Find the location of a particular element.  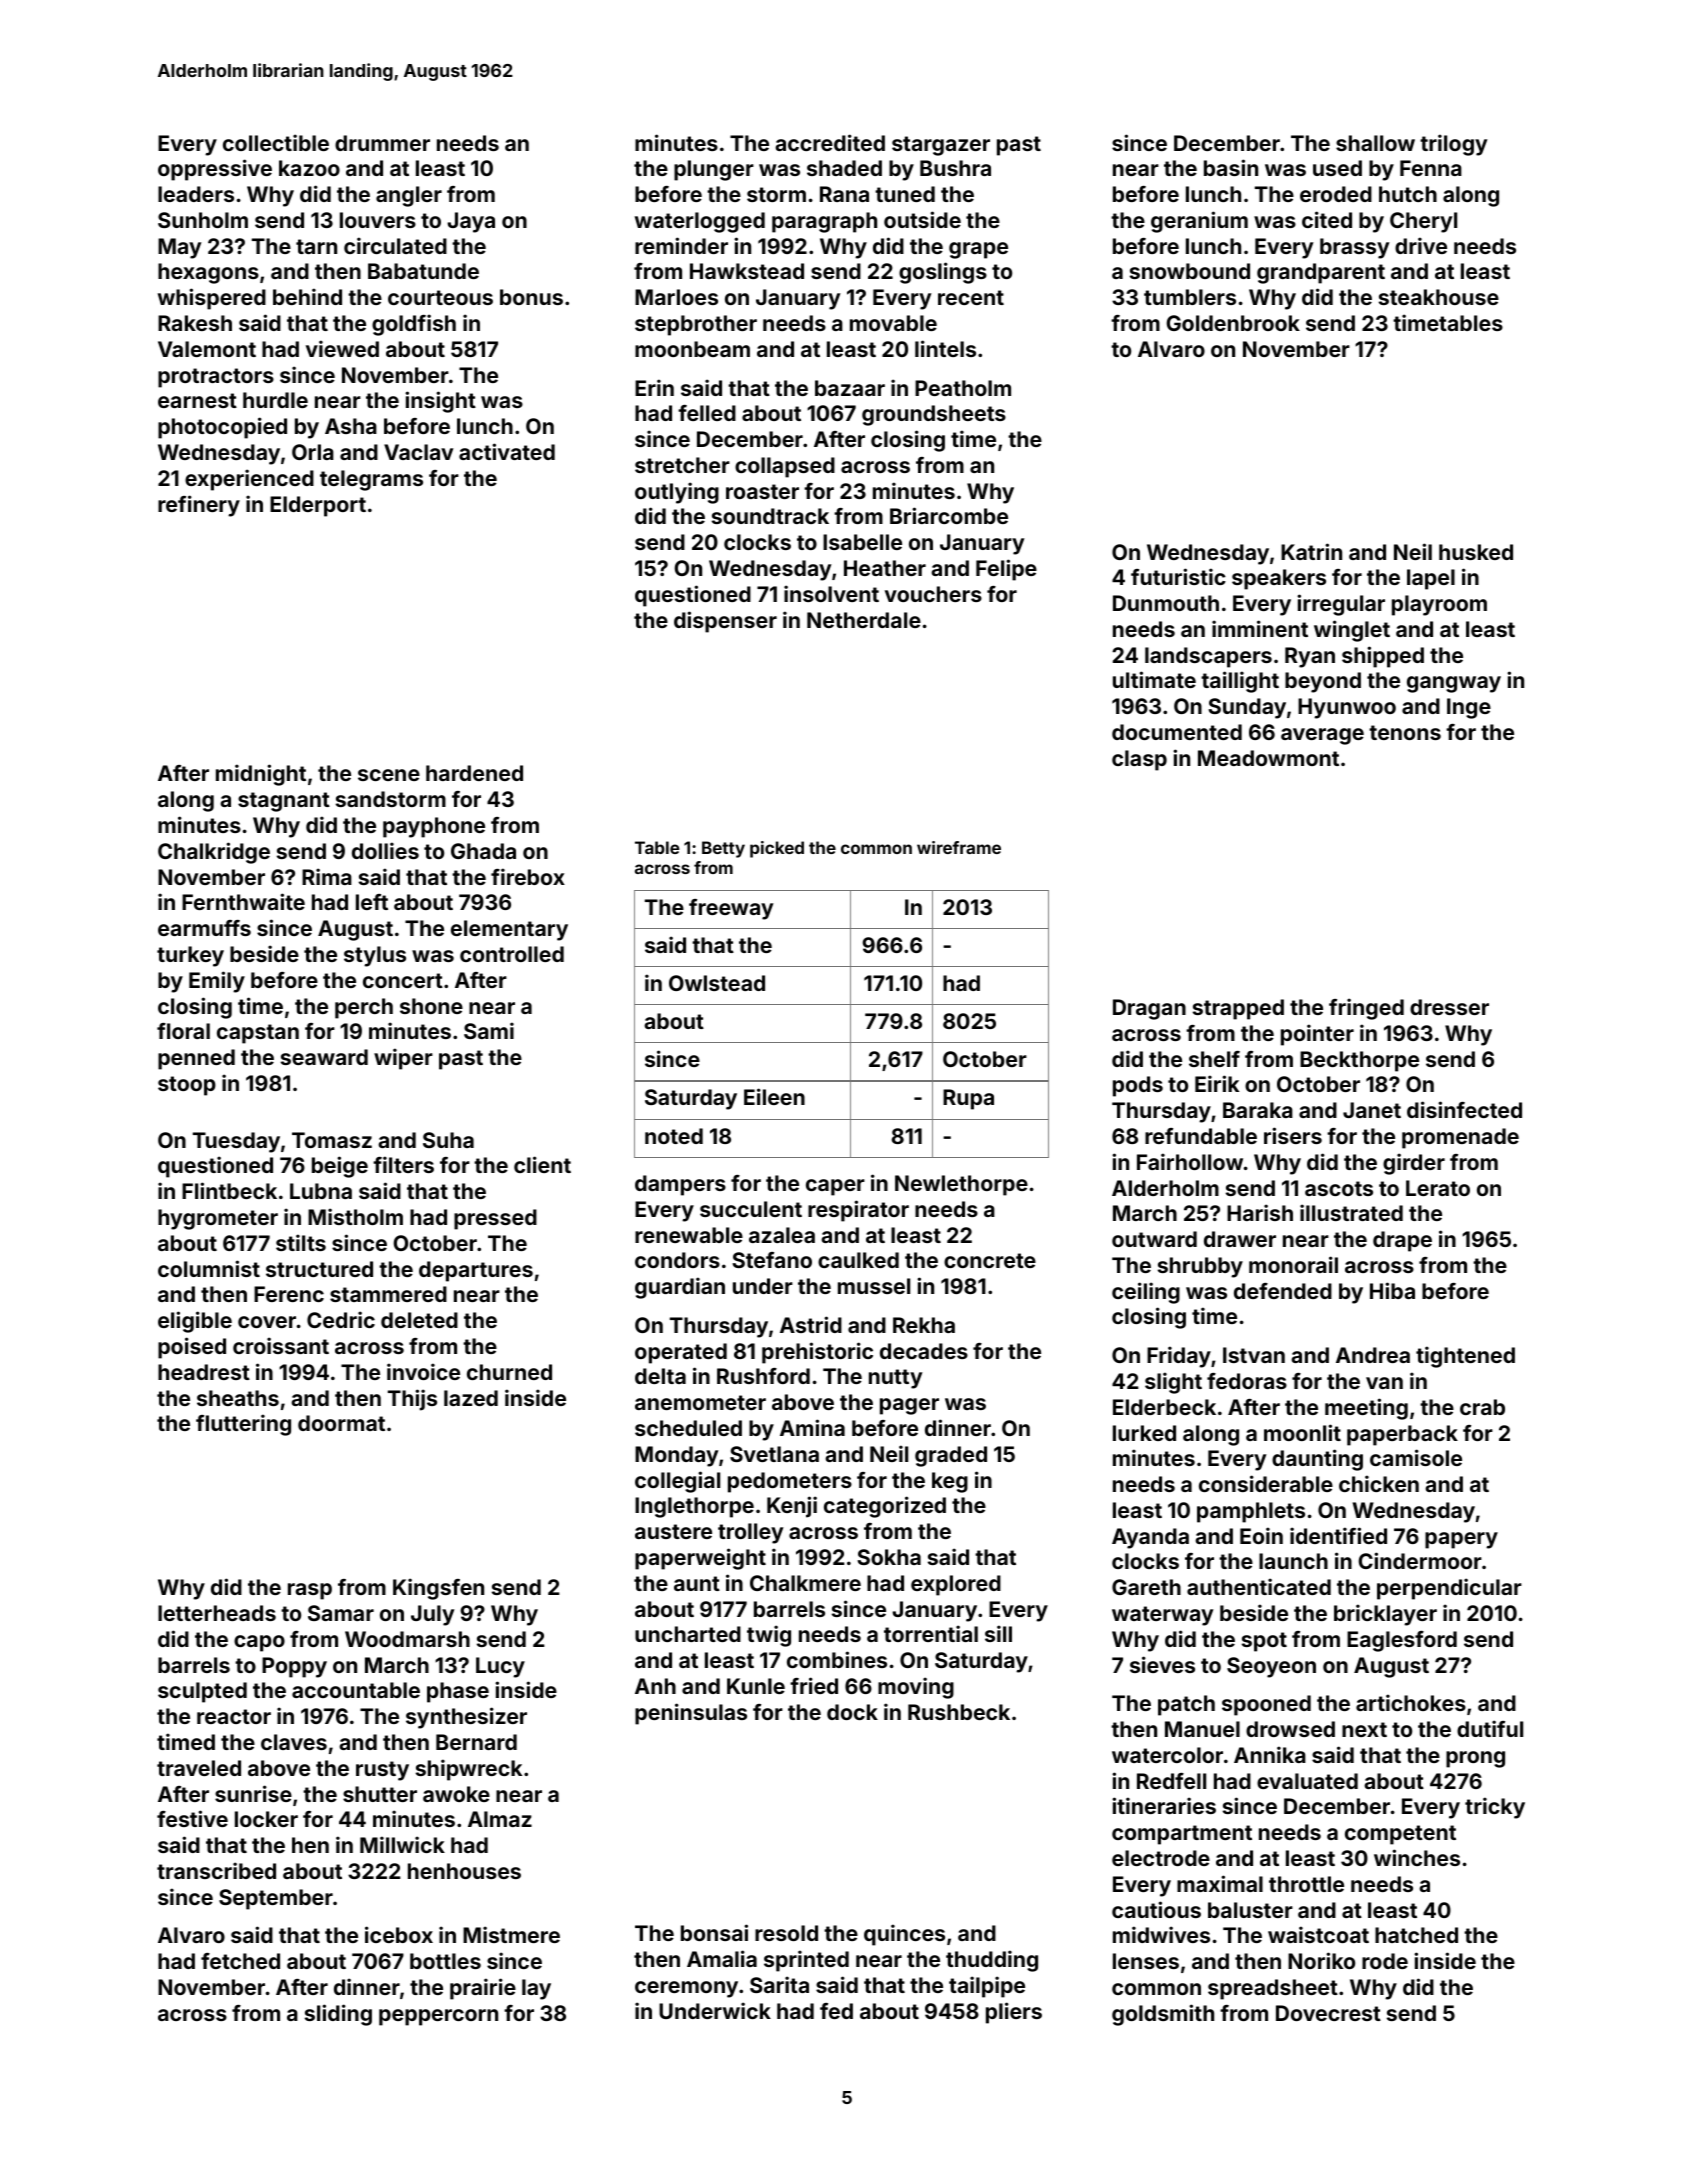

collectible is located at coordinates (276, 142).
